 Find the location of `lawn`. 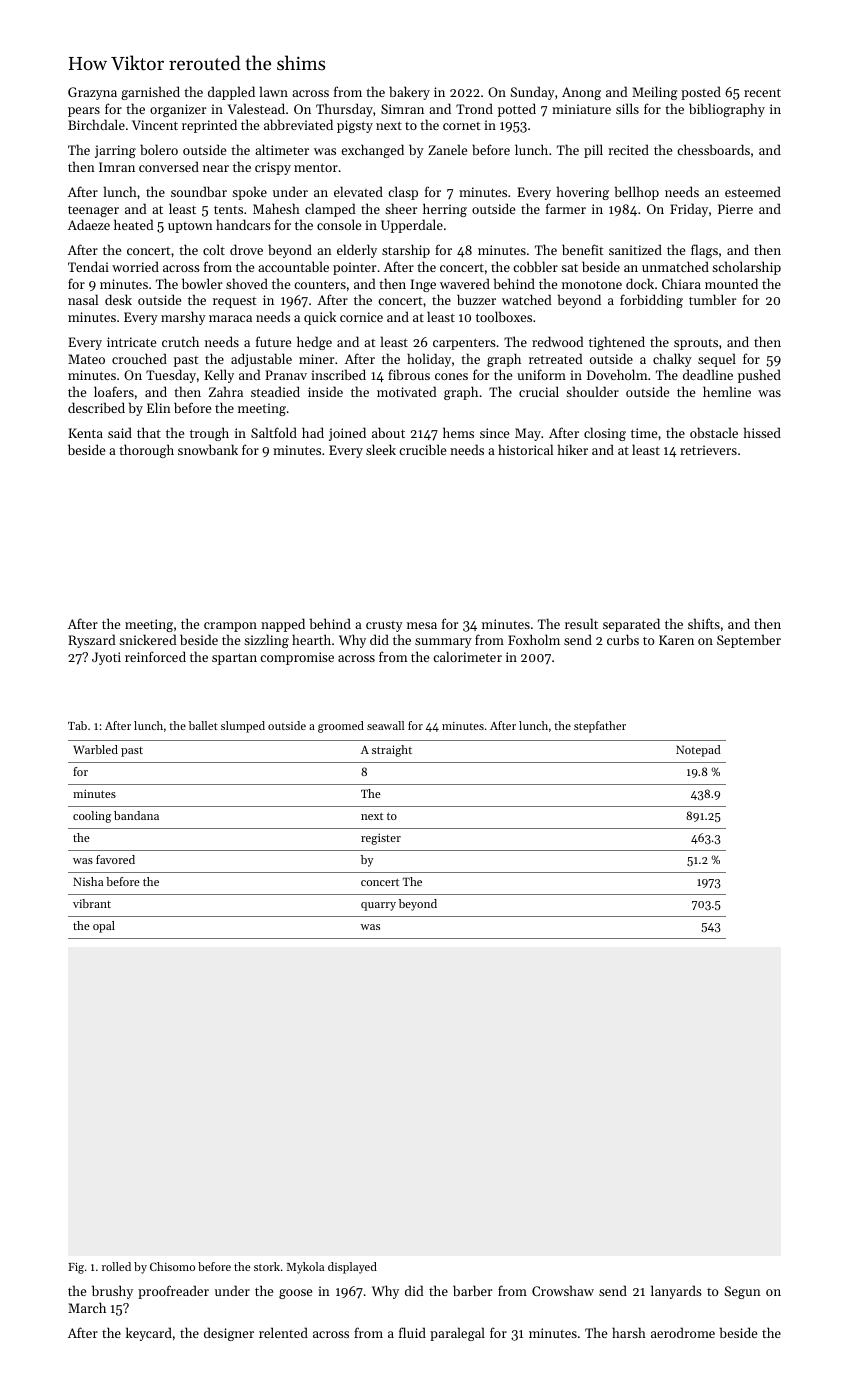

lawn is located at coordinates (273, 91).
